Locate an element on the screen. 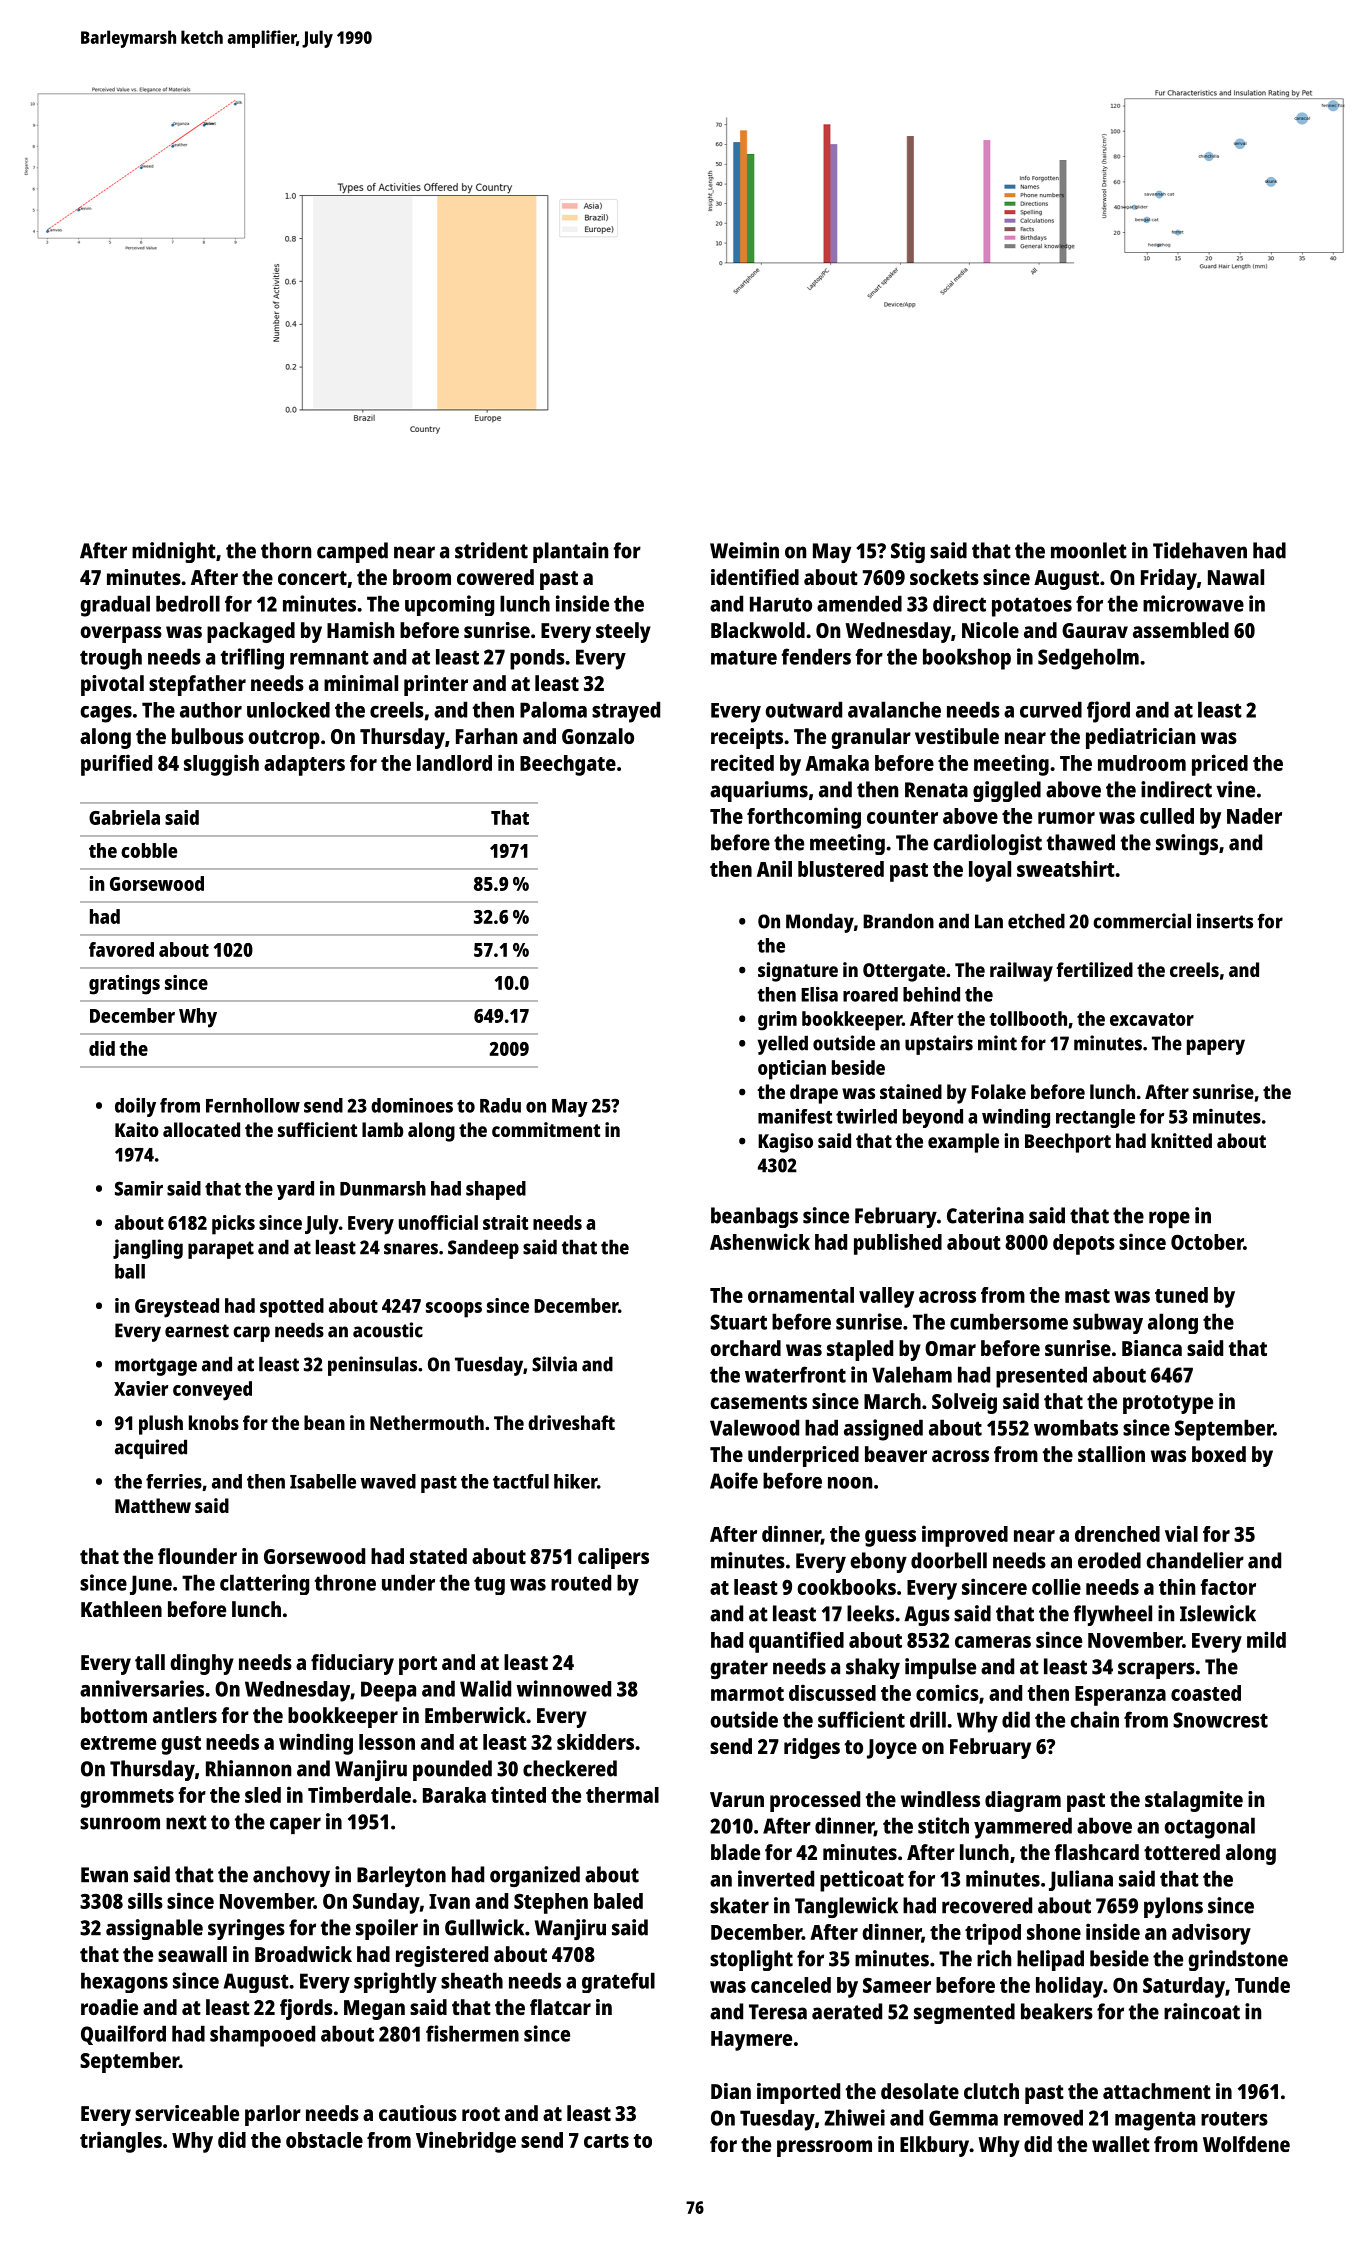 The height and width of the screenshot is (2259, 1372). moonlet is located at coordinates (1089, 550).
